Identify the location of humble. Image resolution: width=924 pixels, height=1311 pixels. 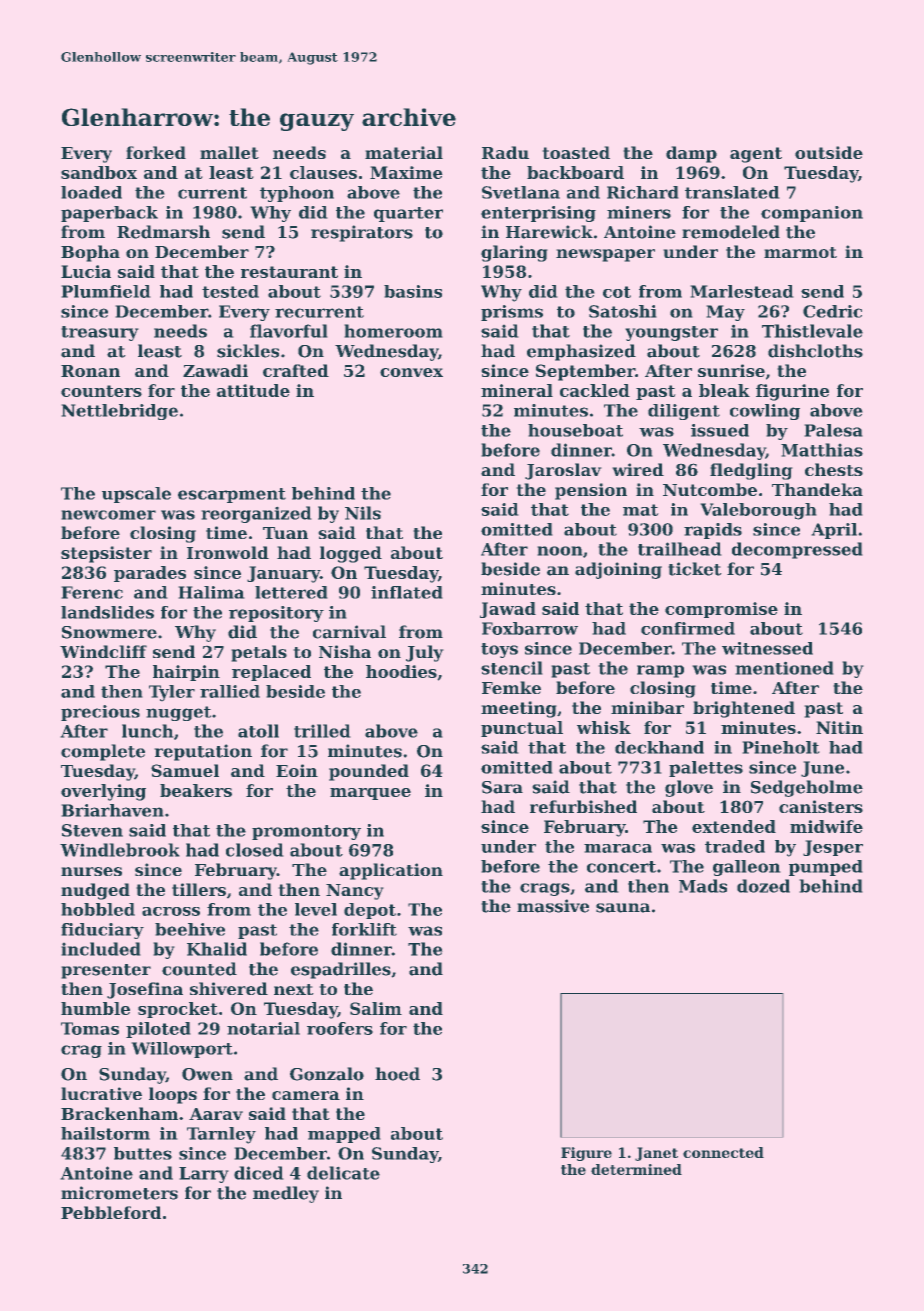
(95, 1008).
